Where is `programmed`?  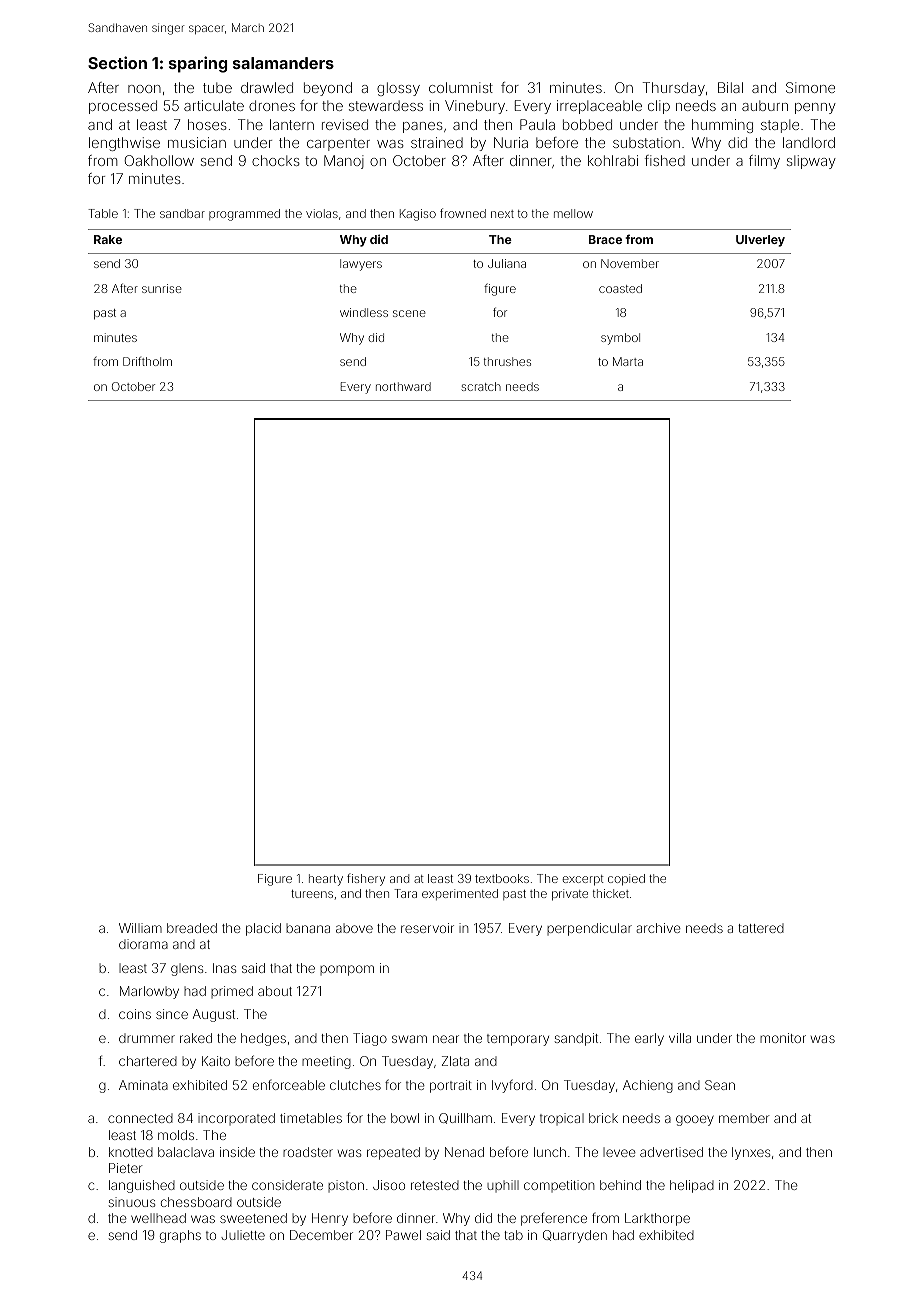 programmed is located at coordinates (244, 215).
